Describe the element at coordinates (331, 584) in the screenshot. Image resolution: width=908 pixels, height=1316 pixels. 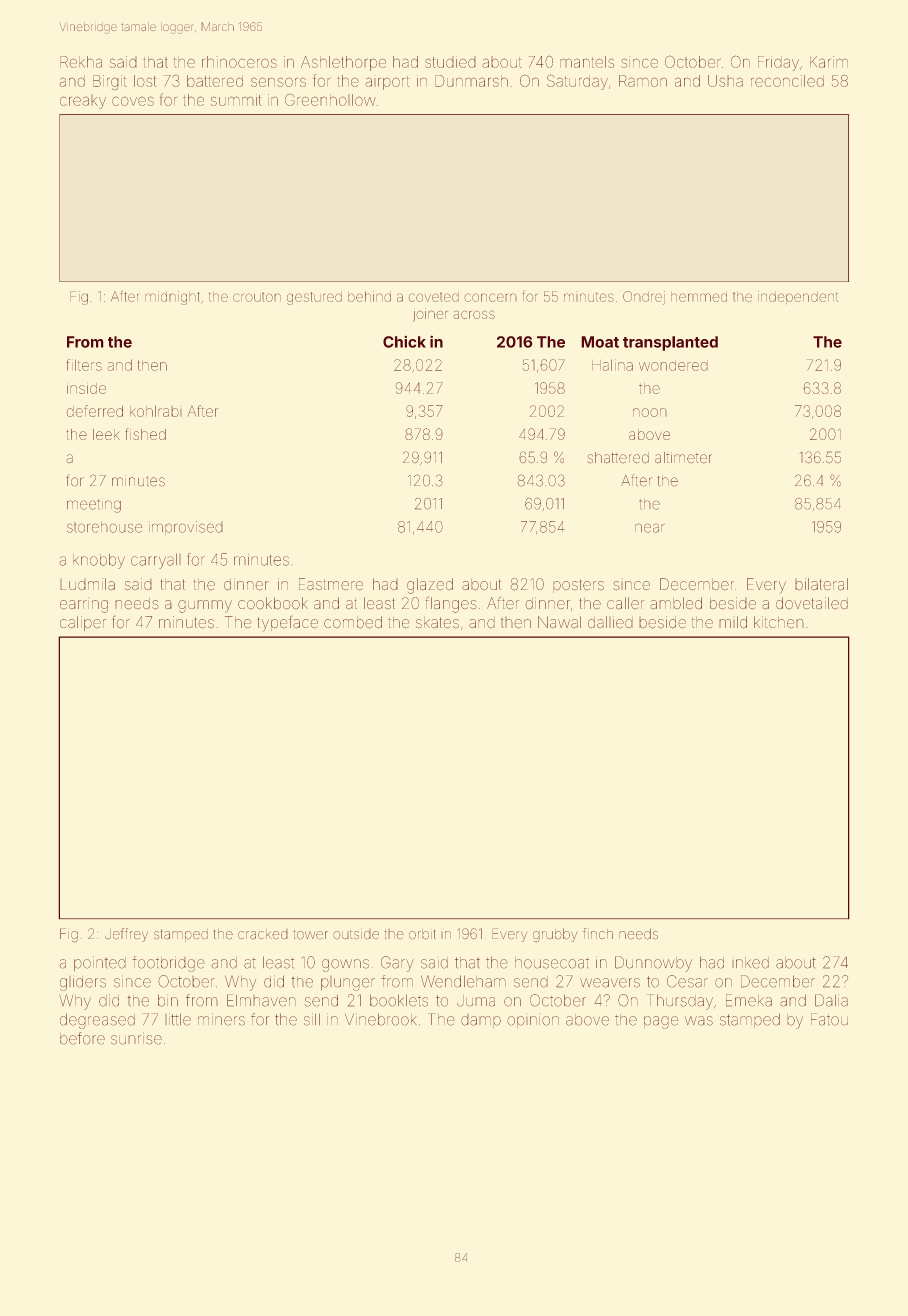
I see `Eastmere` at that location.
